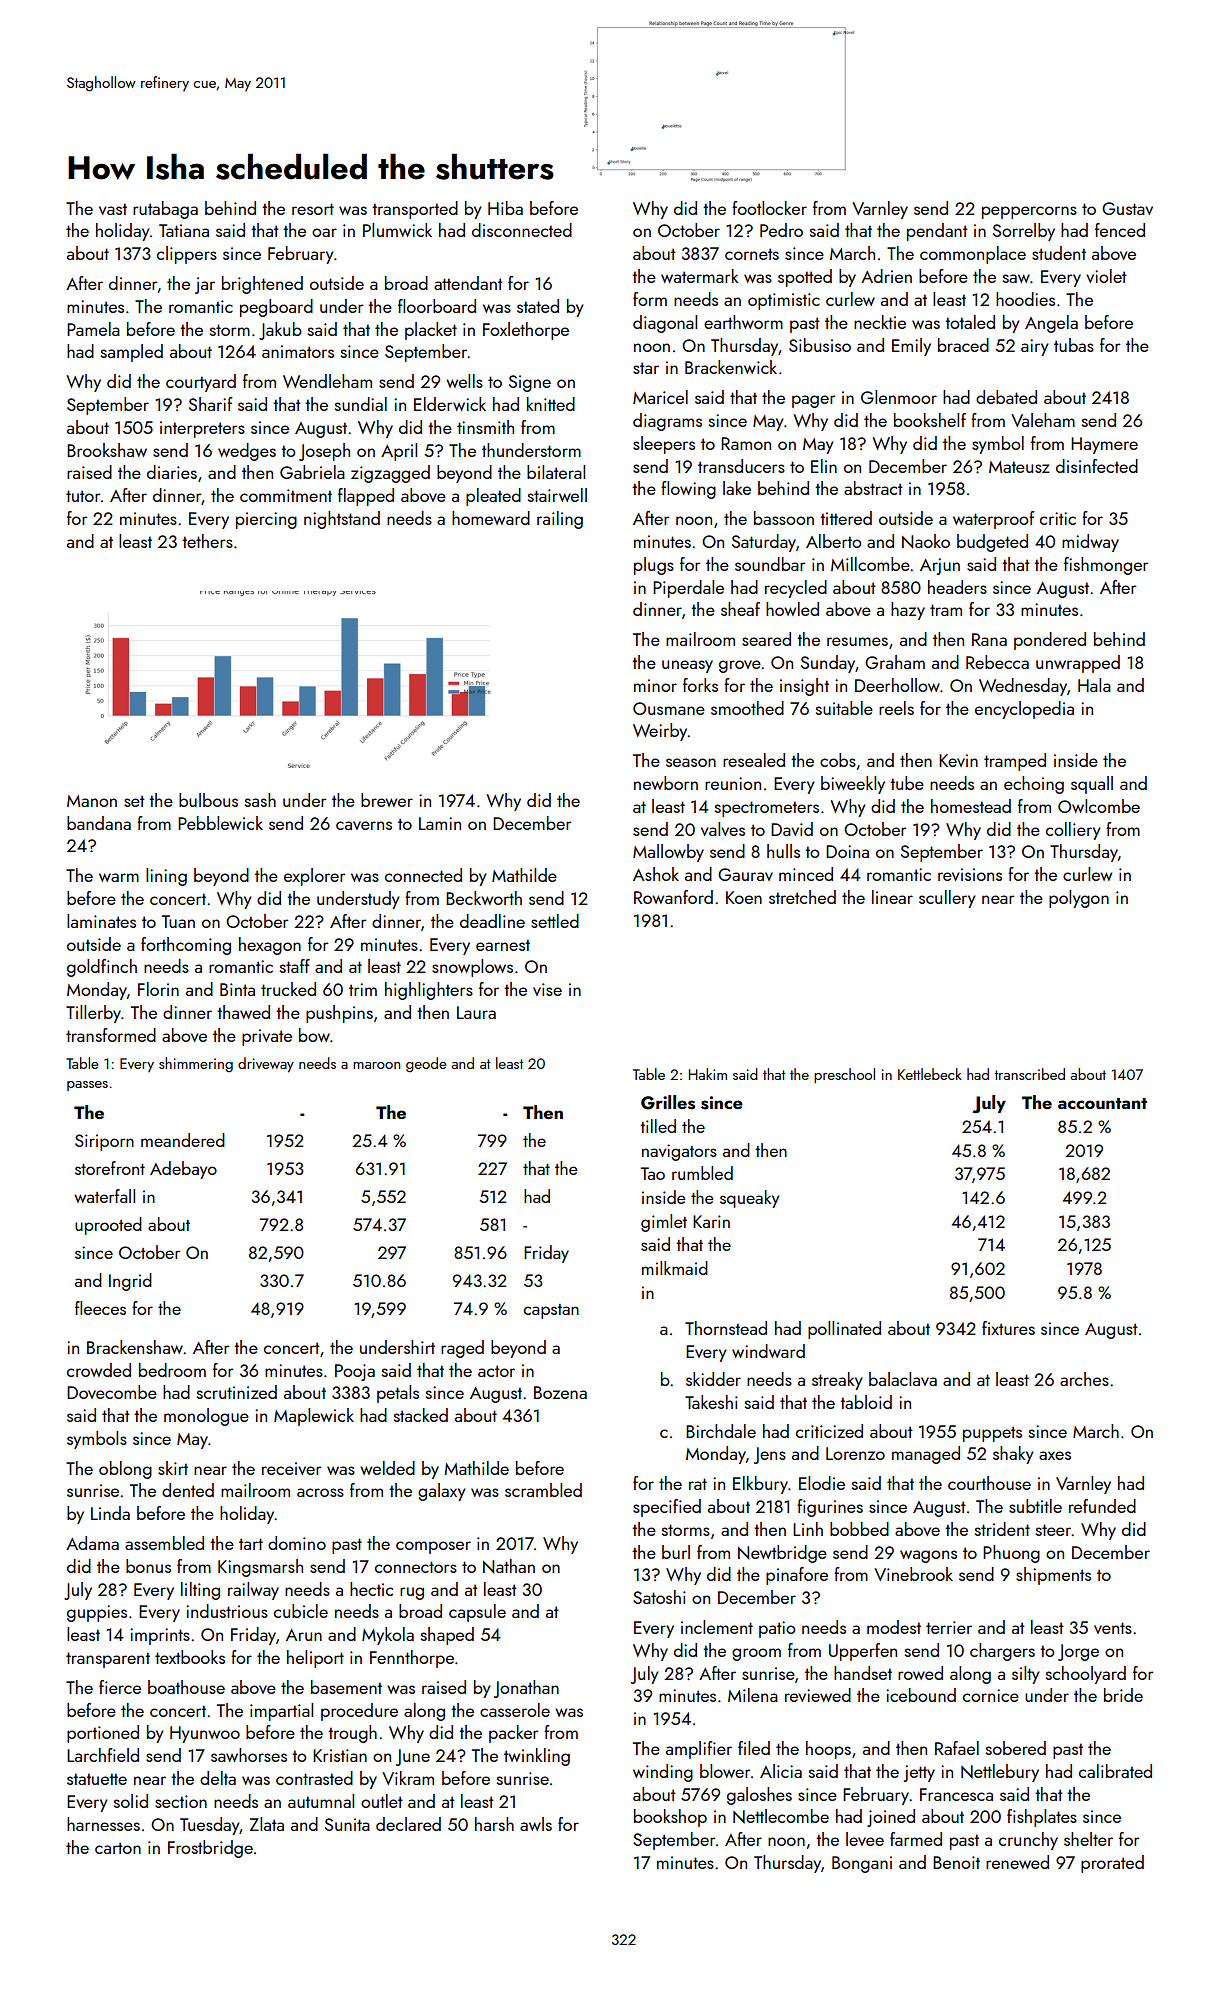 The image size is (1222, 2013). What do you see at coordinates (769, 208) in the screenshot?
I see `footlocker` at bounding box center [769, 208].
